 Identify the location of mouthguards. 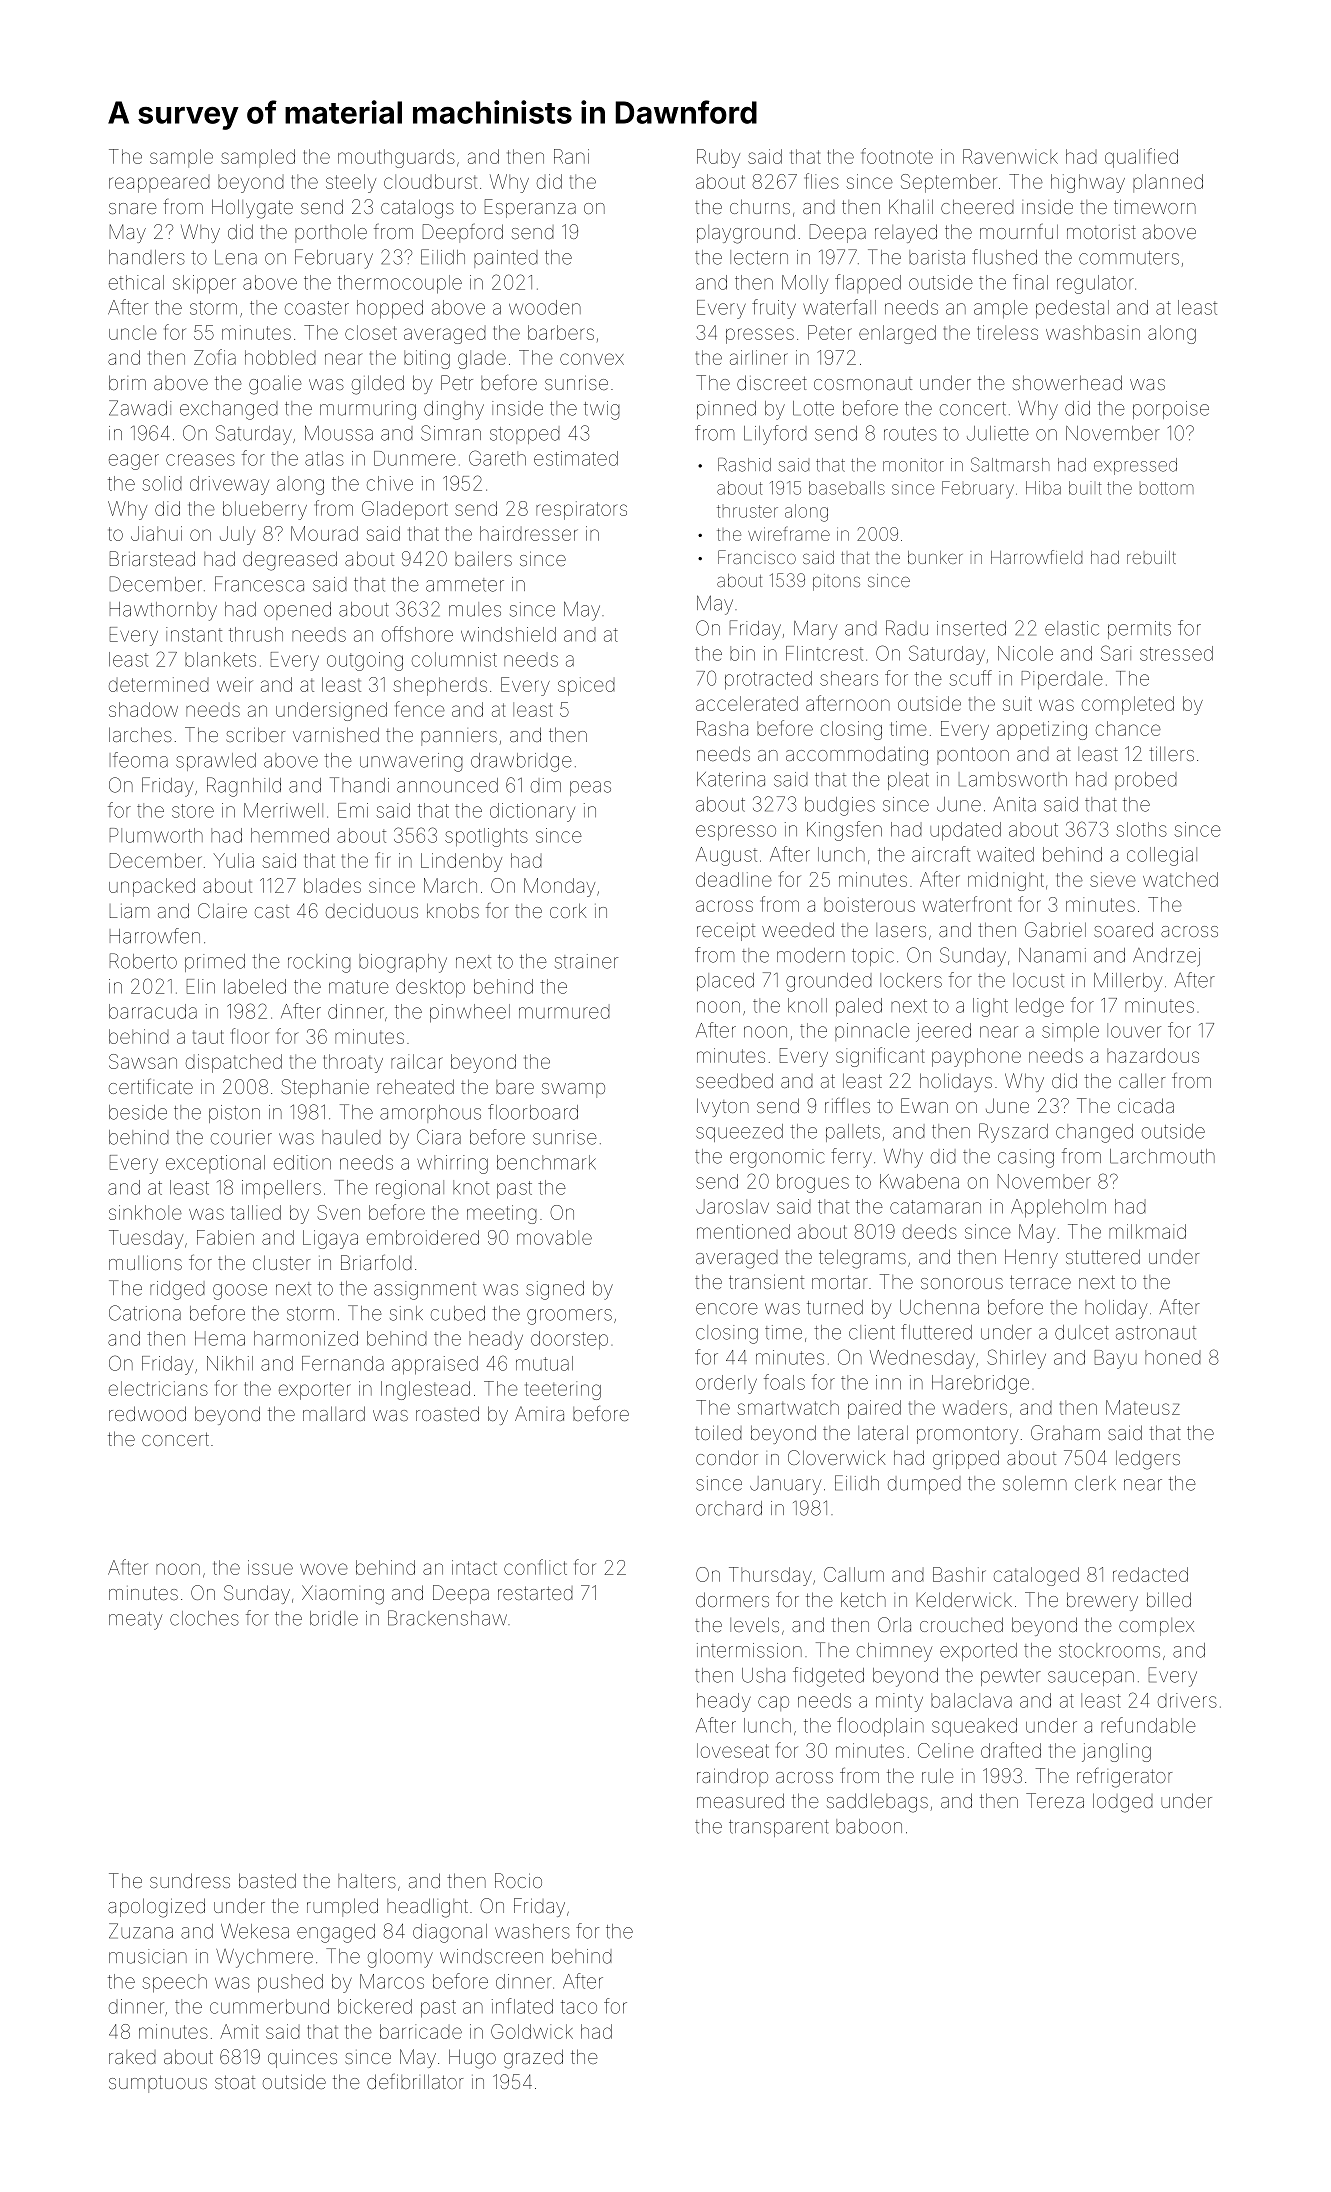
(396, 158).
